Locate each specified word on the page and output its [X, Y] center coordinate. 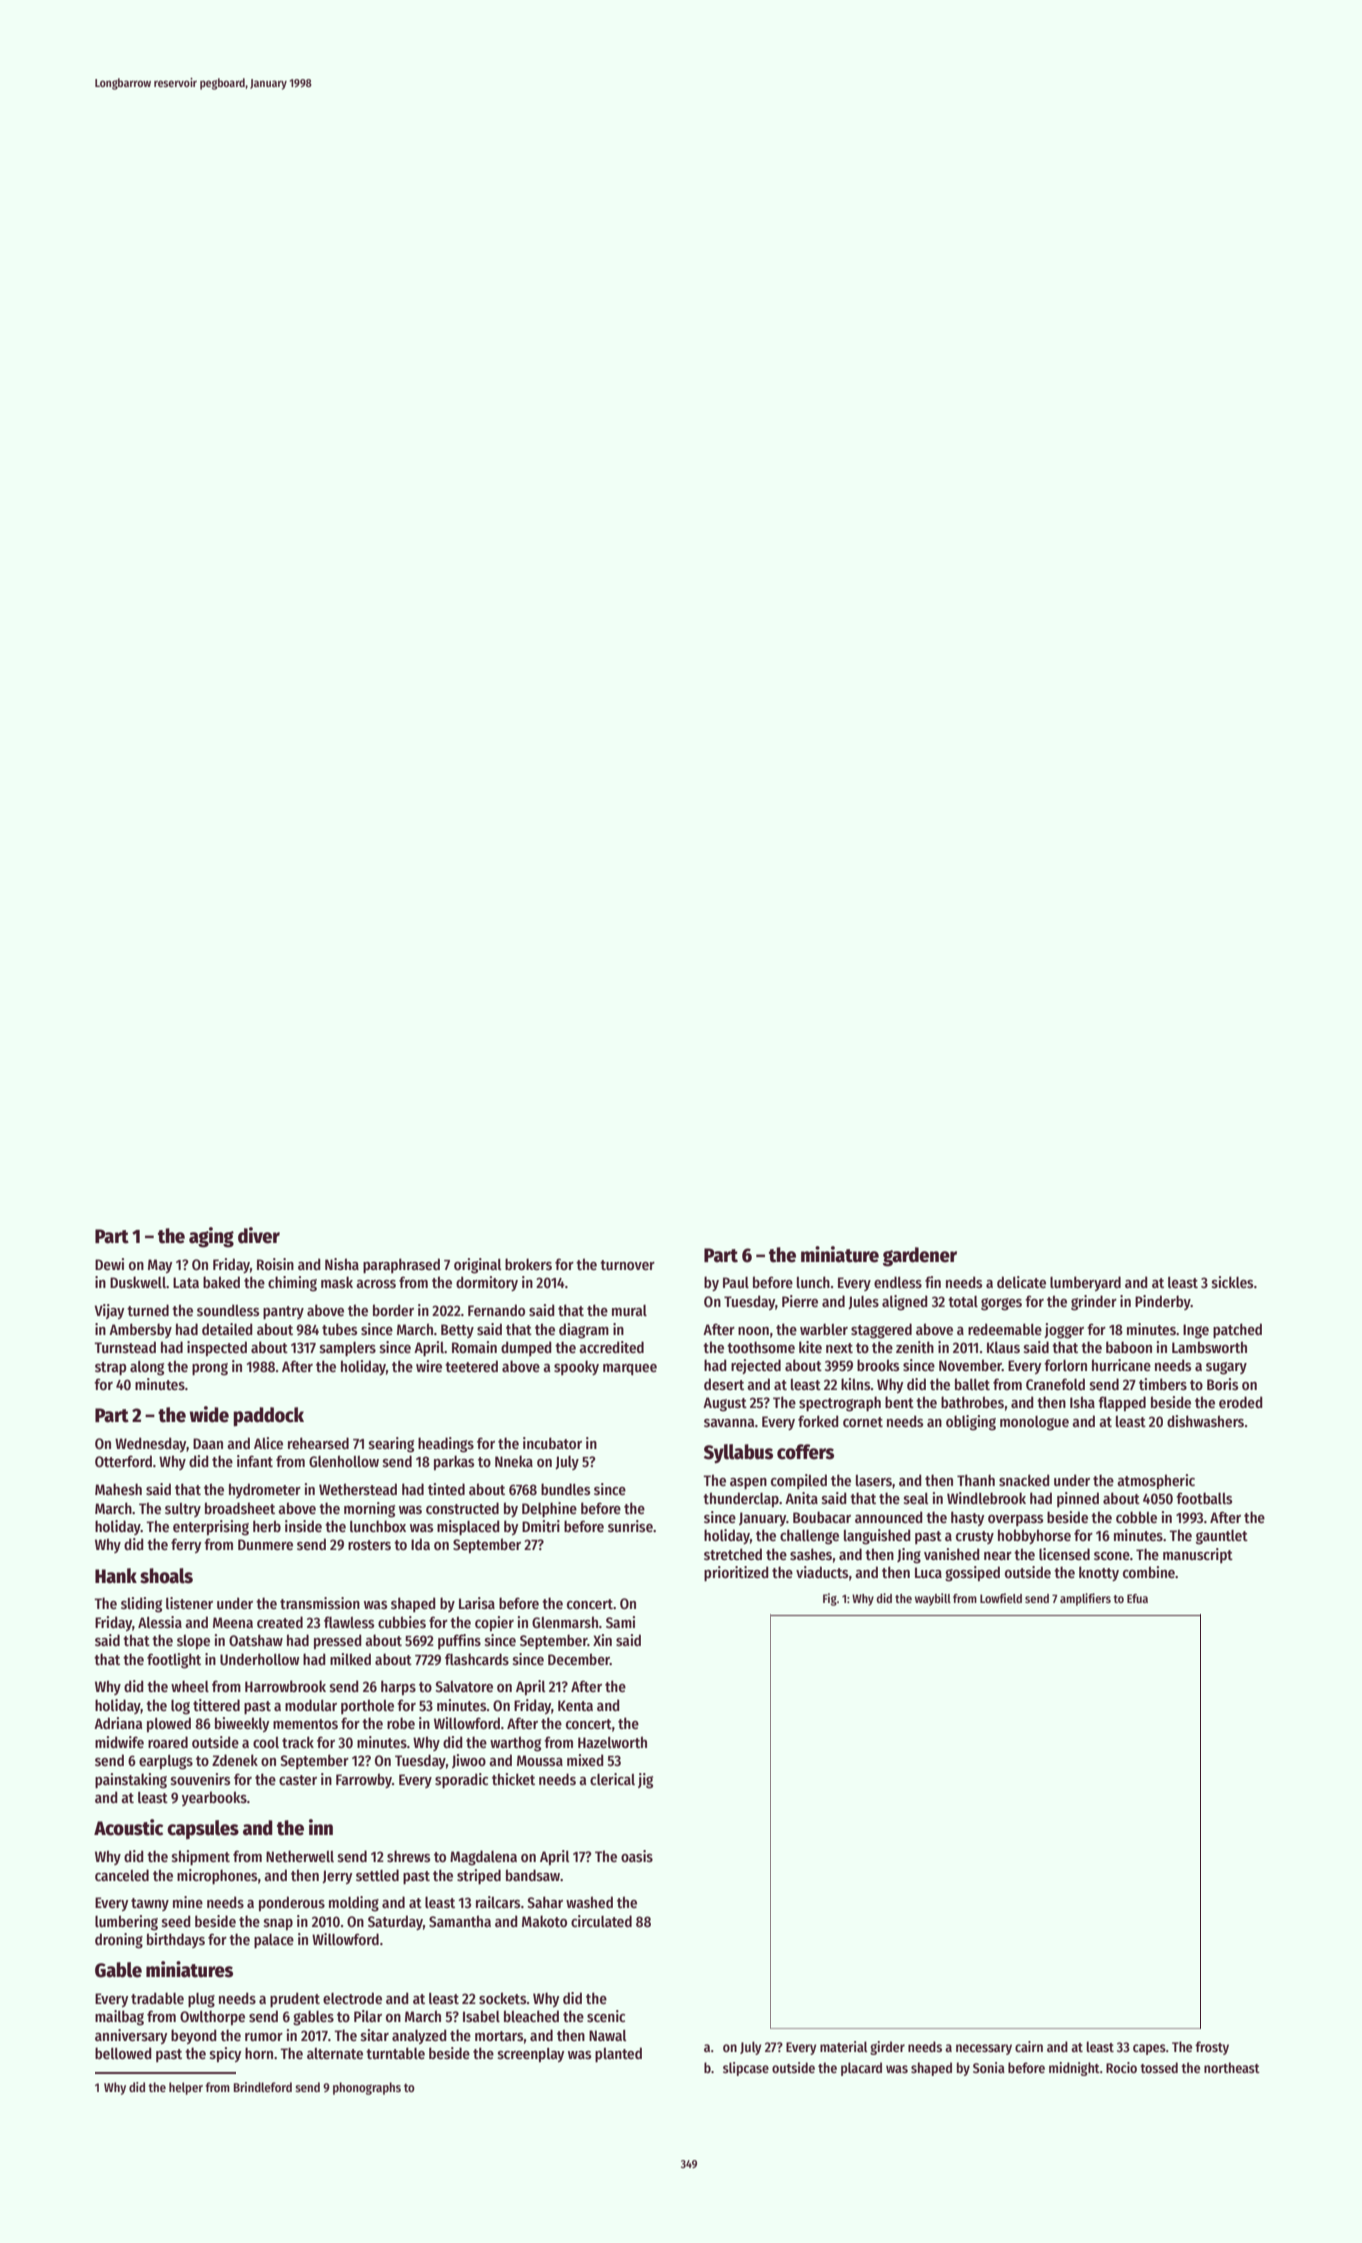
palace [274, 1941]
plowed [169, 1724]
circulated [601, 1921]
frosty [1212, 2048]
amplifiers [1085, 1599]
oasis [637, 1856]
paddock [268, 1417]
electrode [352, 1998]
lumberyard [1085, 1283]
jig [645, 1781]
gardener [920, 1257]
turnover [627, 1265]
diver [259, 1235]
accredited [611, 1347]
